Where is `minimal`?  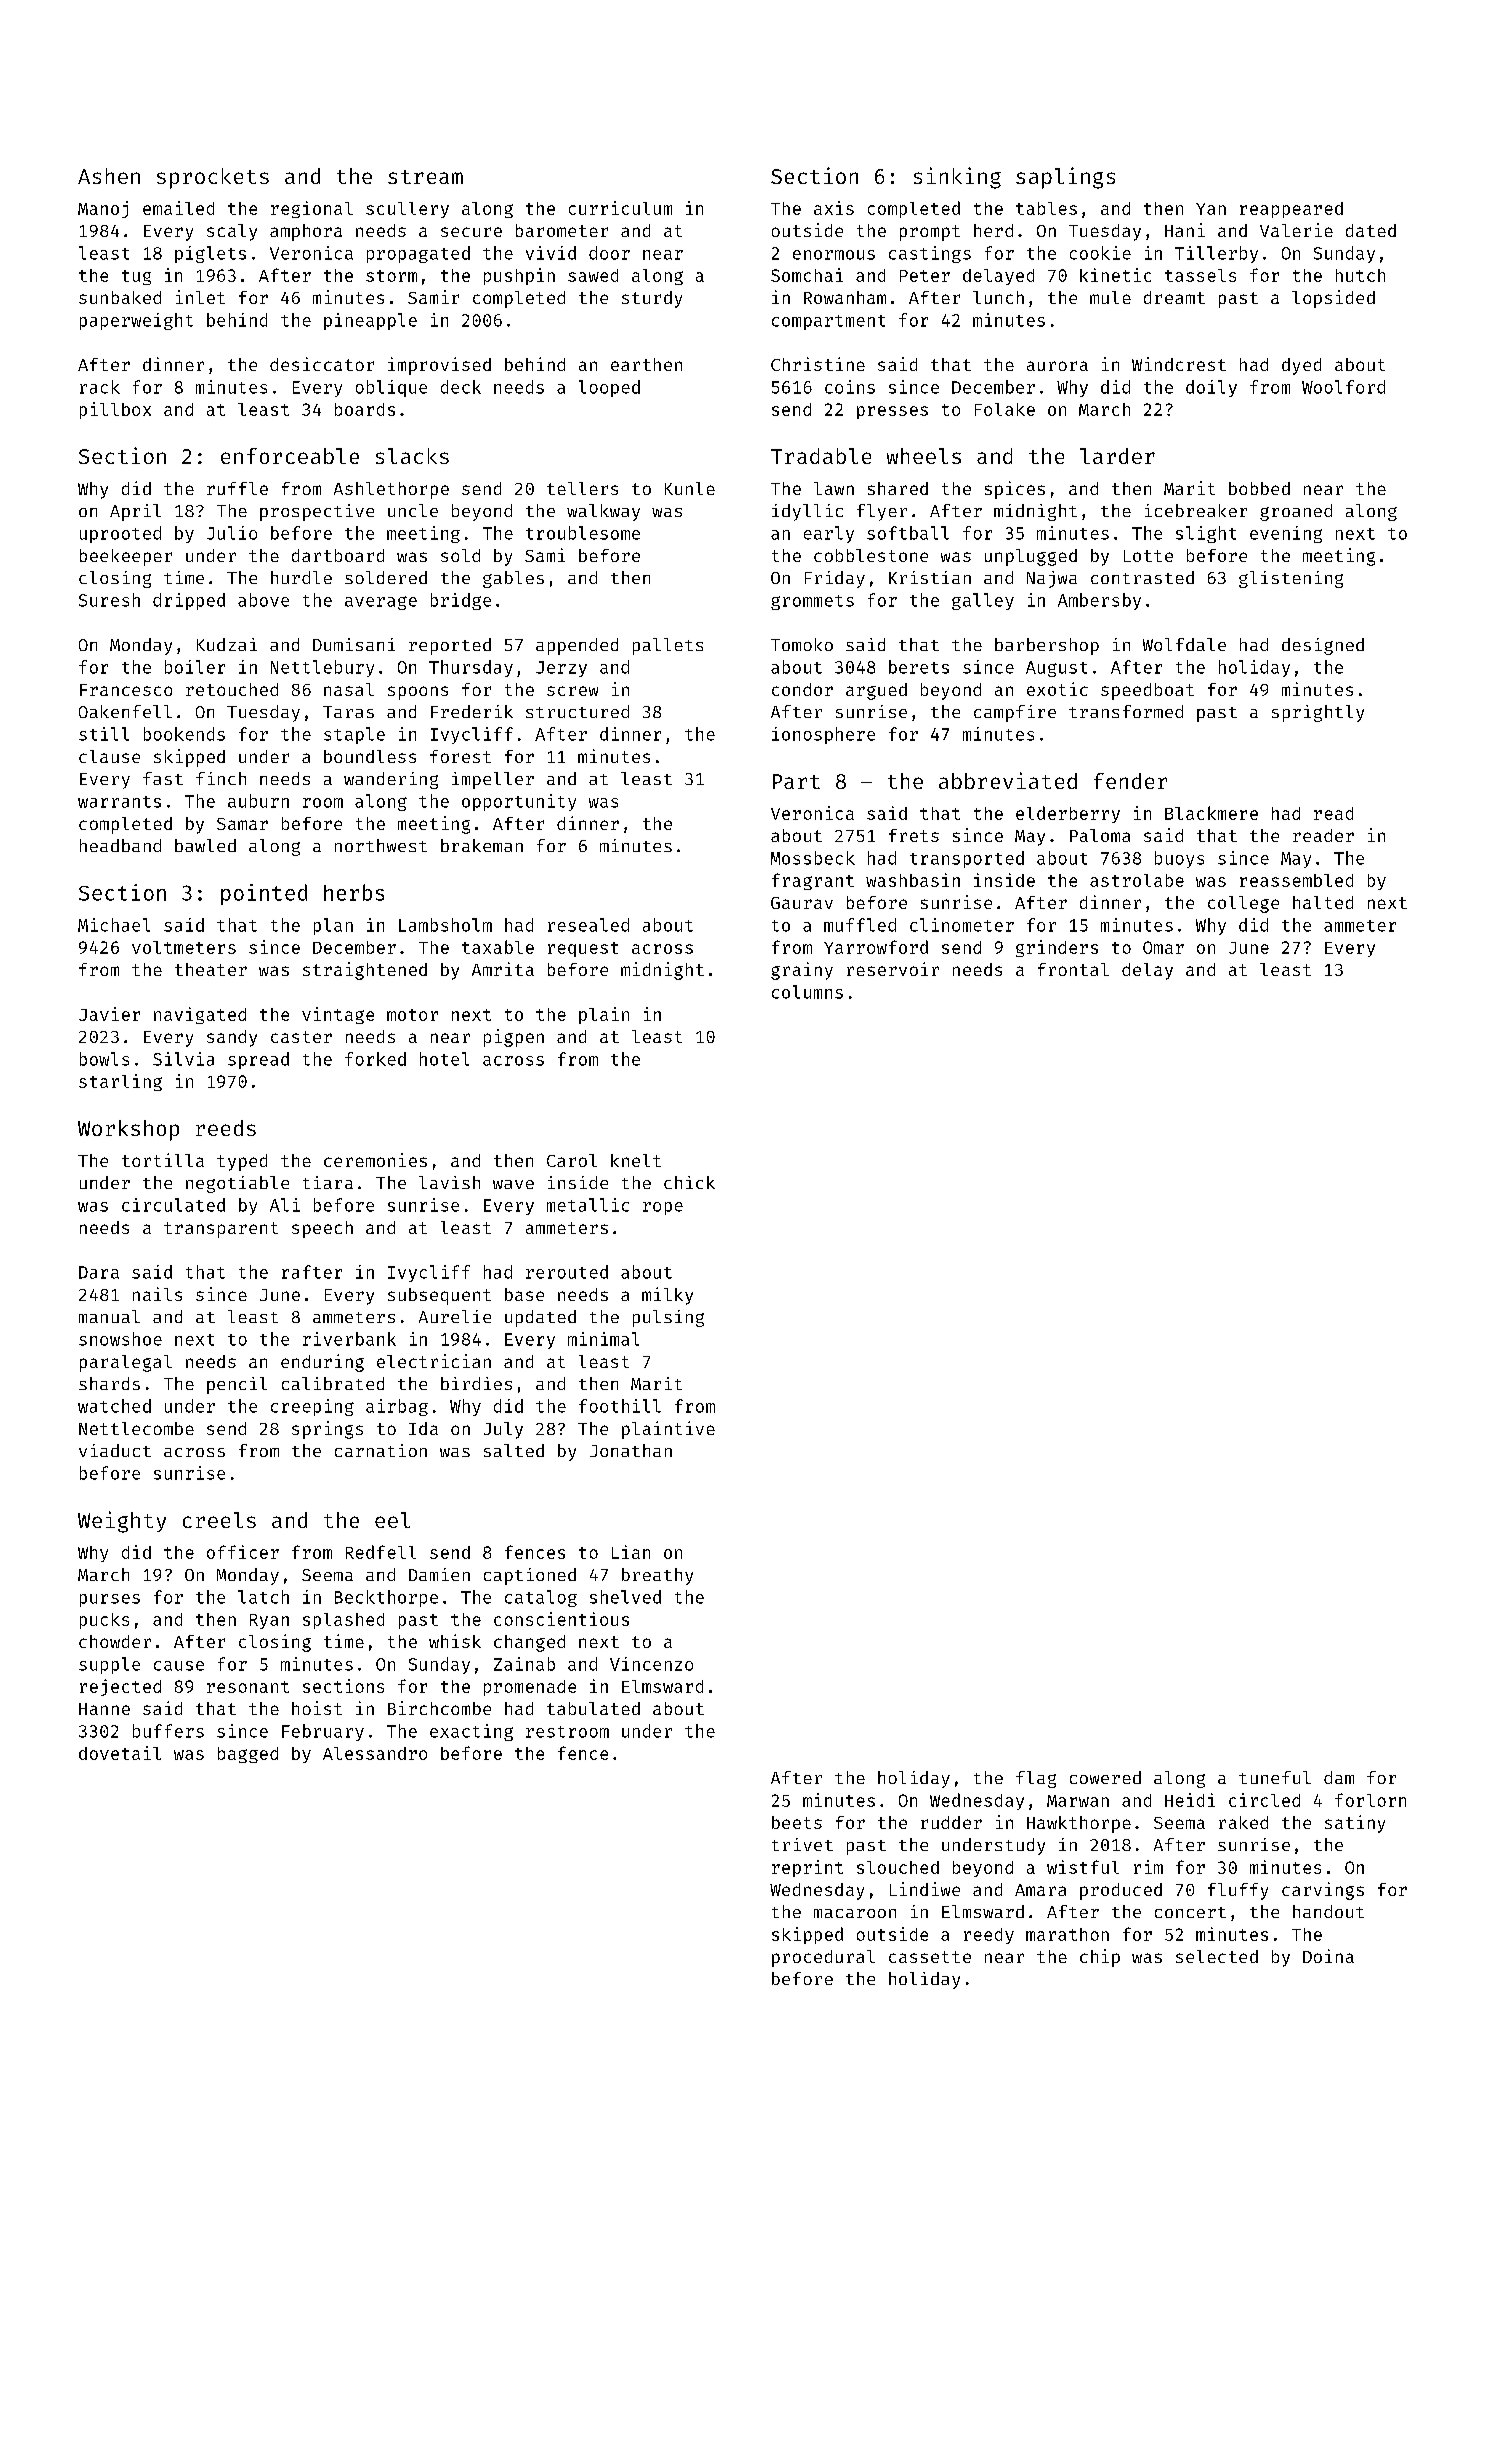 minimal is located at coordinates (603, 1339).
